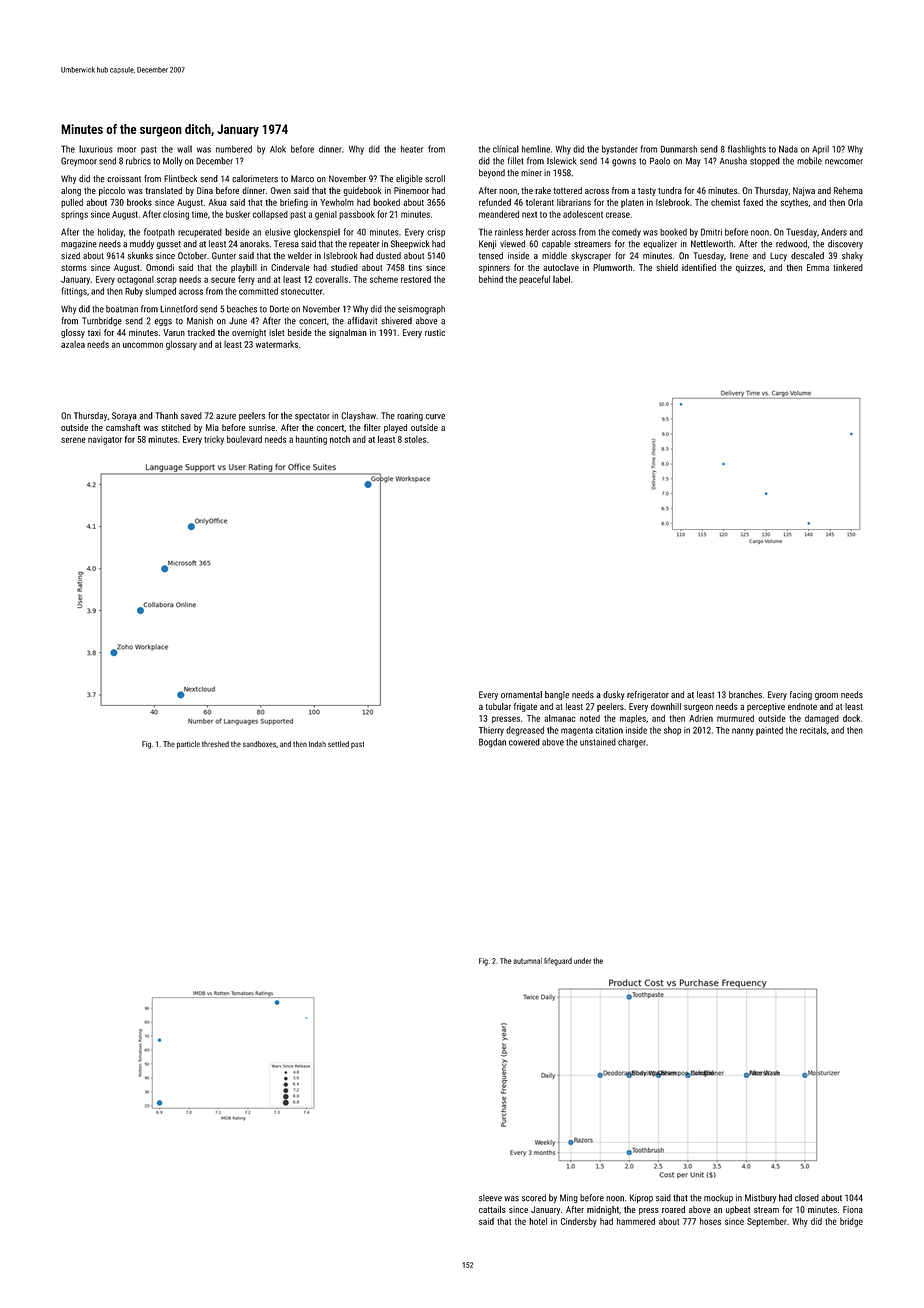 This screenshot has width=924, height=1308. I want to click on identified, so click(699, 267).
